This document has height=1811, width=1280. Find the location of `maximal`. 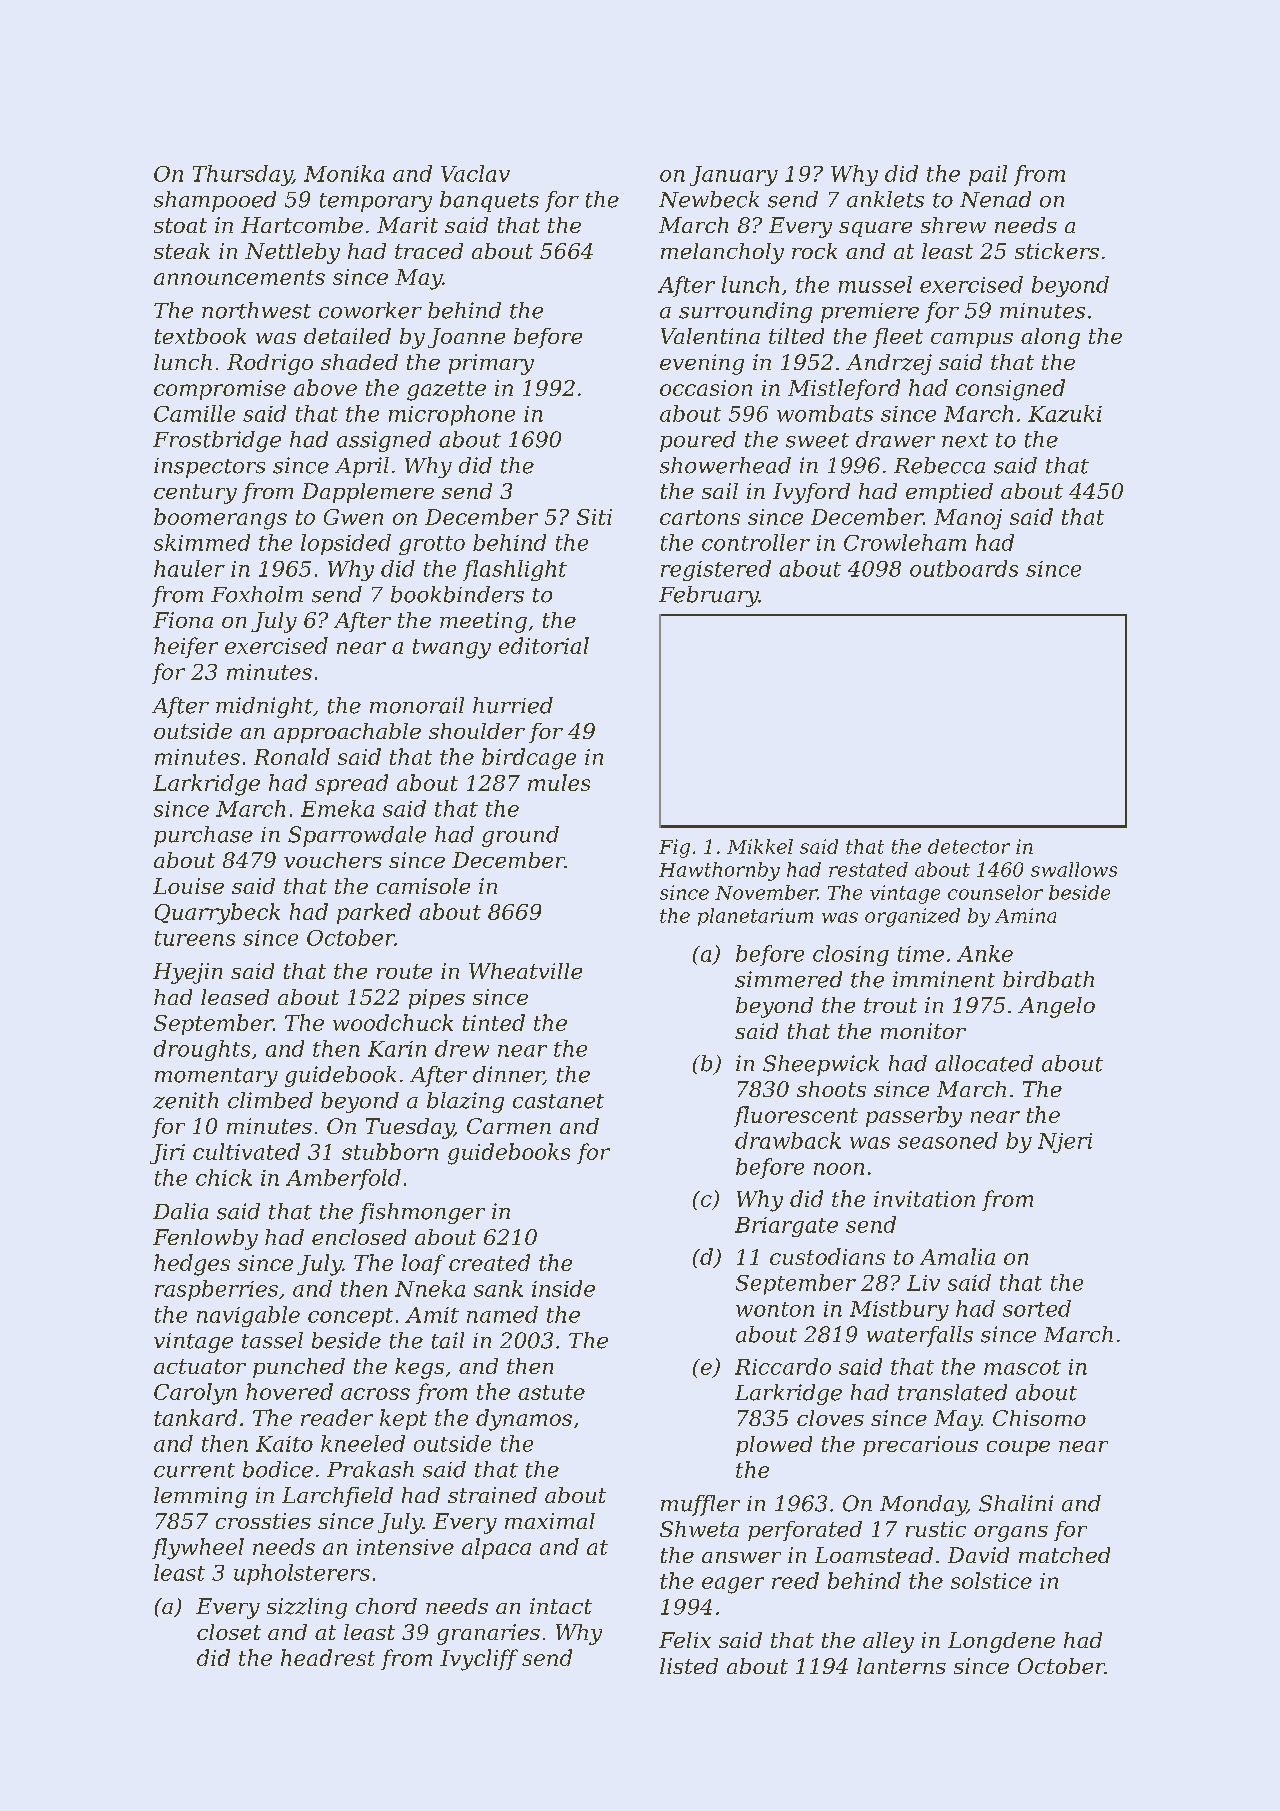

maximal is located at coordinates (550, 1521).
